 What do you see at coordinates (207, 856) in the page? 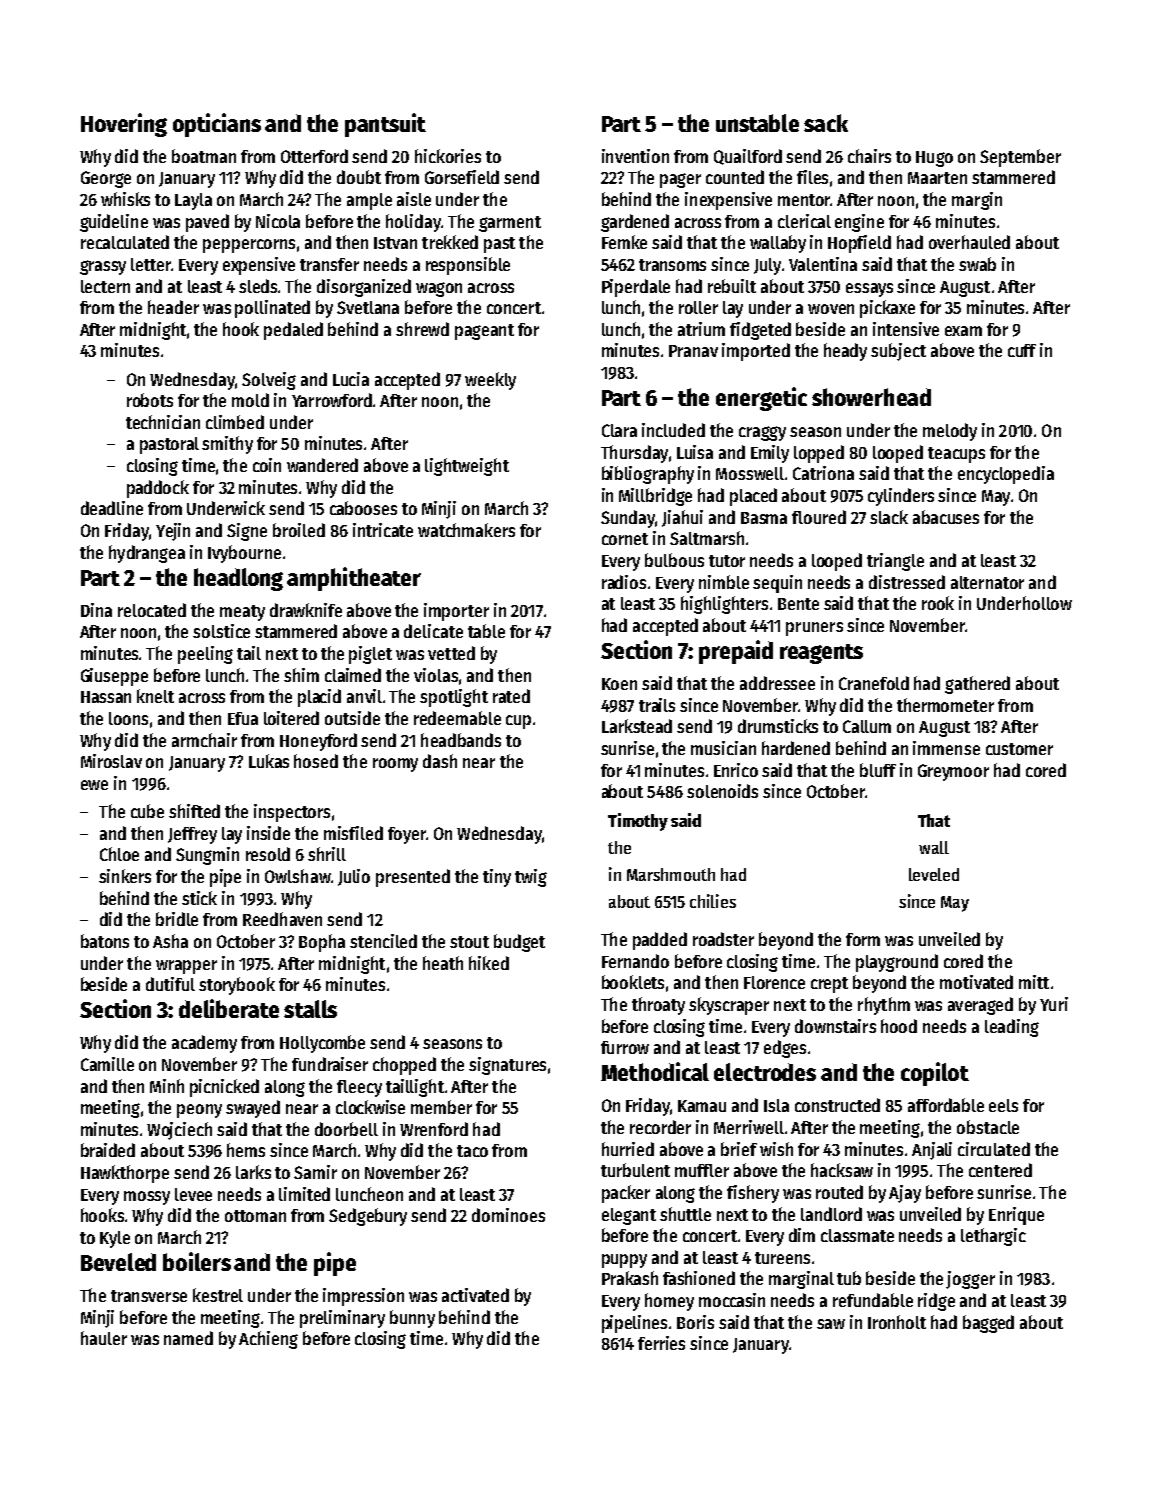
I see `Sungmin` at bounding box center [207, 856].
